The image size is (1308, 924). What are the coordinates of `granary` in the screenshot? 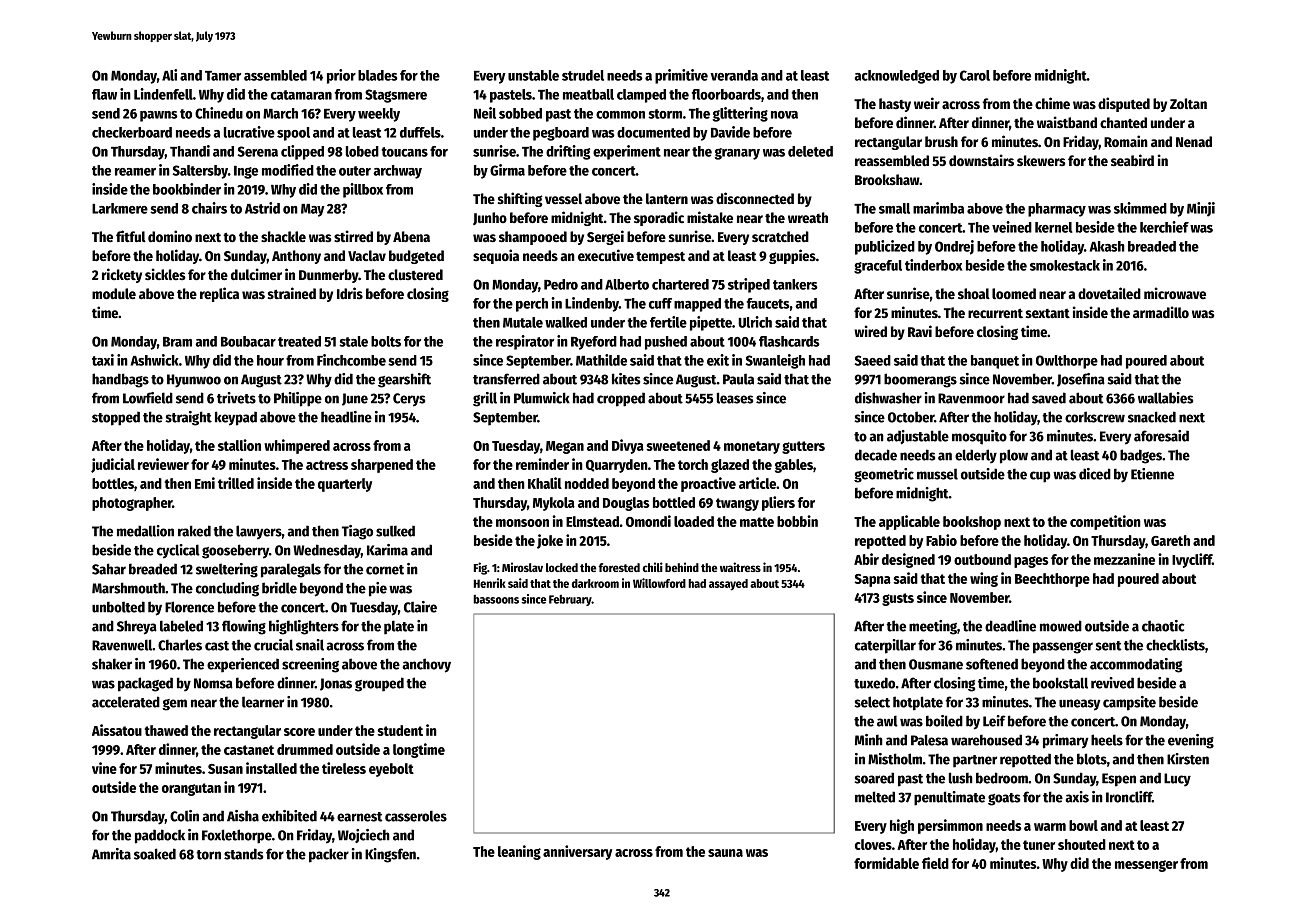 It's located at (737, 154).
